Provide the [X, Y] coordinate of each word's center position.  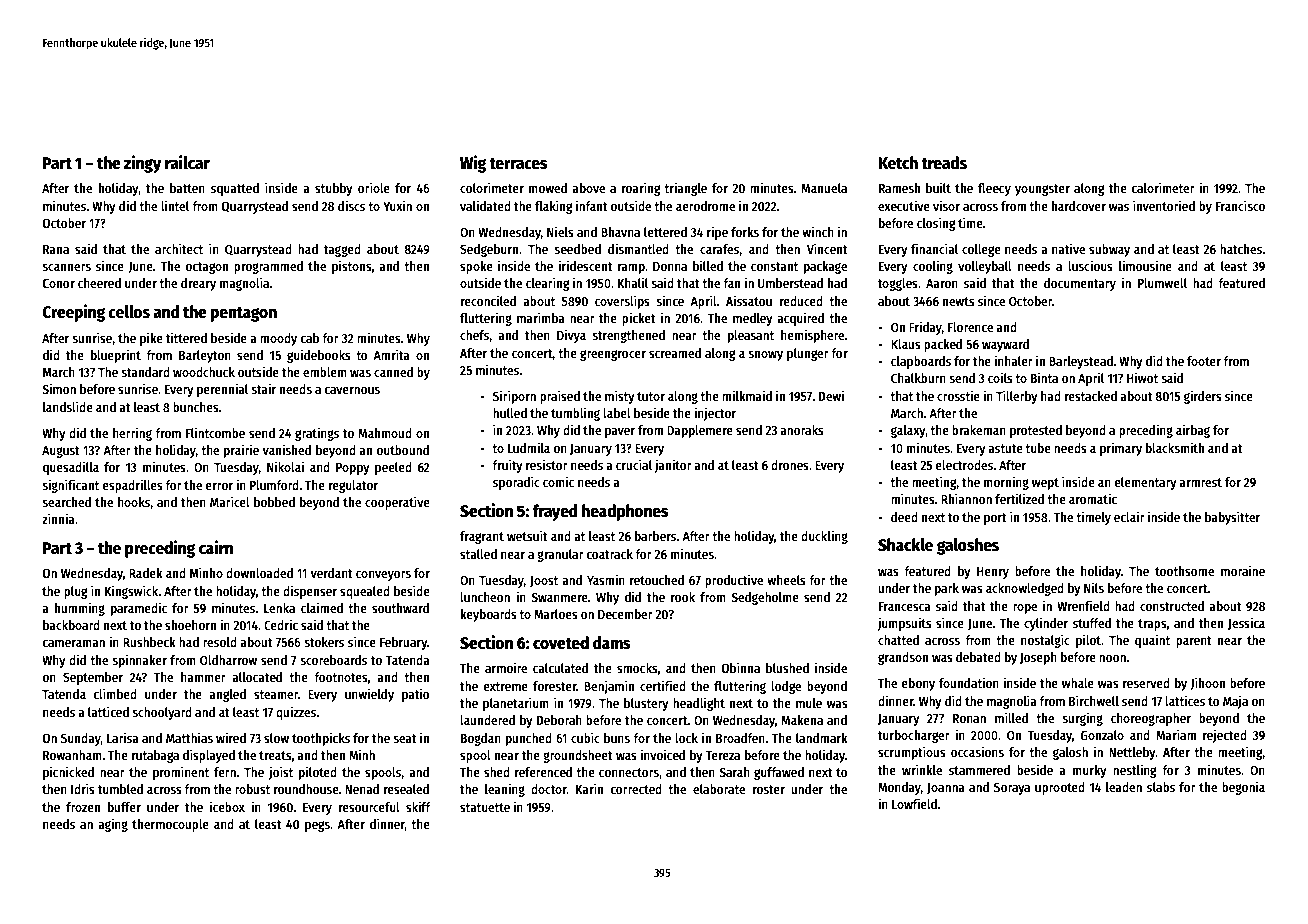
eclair [1129, 516]
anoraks [802, 430]
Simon [59, 388]
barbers [656, 536]
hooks [134, 502]
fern [225, 772]
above [588, 188]
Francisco [1240, 205]
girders [1203, 397]
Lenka [279, 608]
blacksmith [1175, 447]
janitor [673, 466]
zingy [143, 164]
